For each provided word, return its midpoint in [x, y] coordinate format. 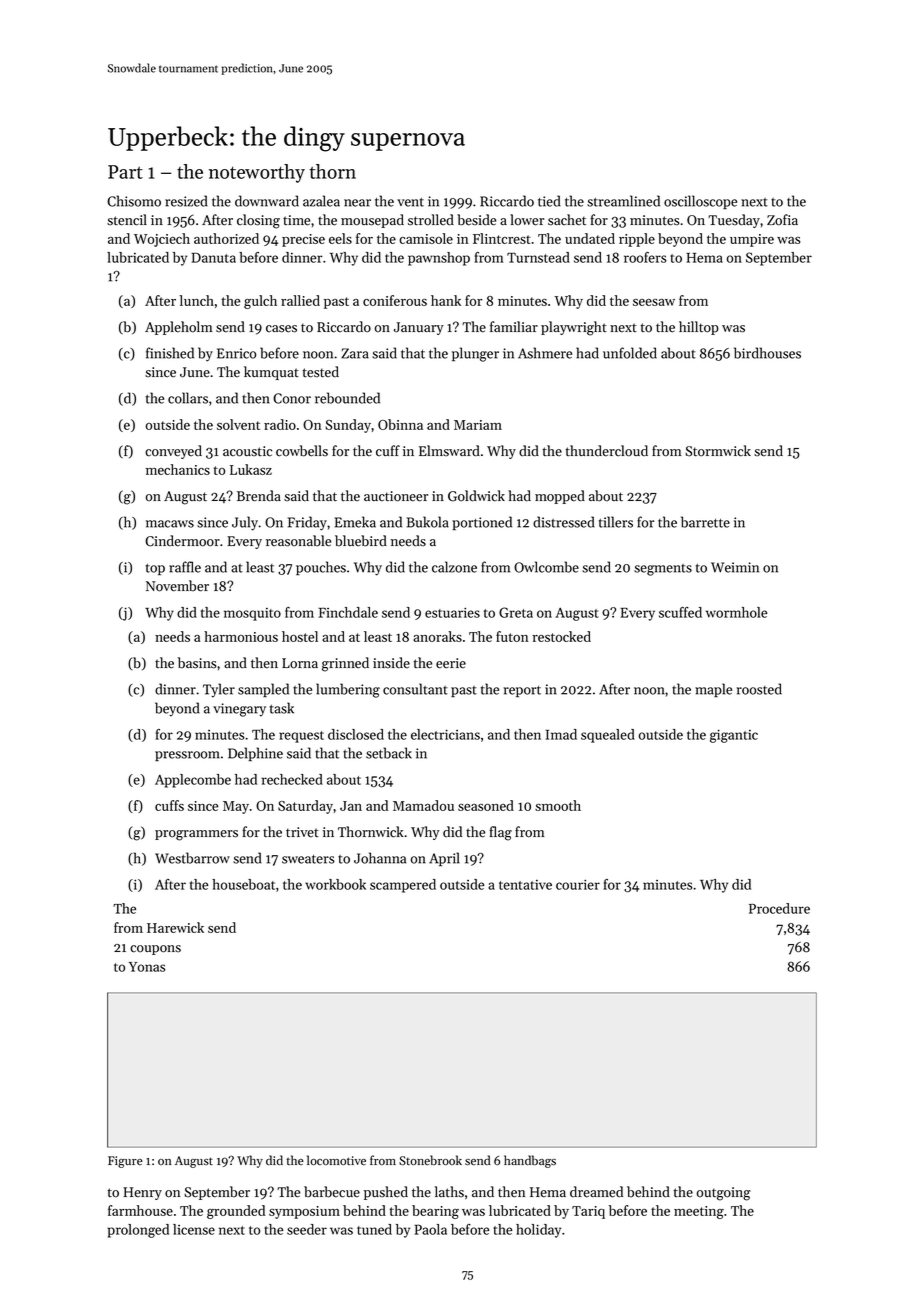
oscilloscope [700, 202]
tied [549, 201]
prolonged [138, 1231]
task [282, 708]
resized [186, 201]
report [522, 691]
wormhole [736, 612]
